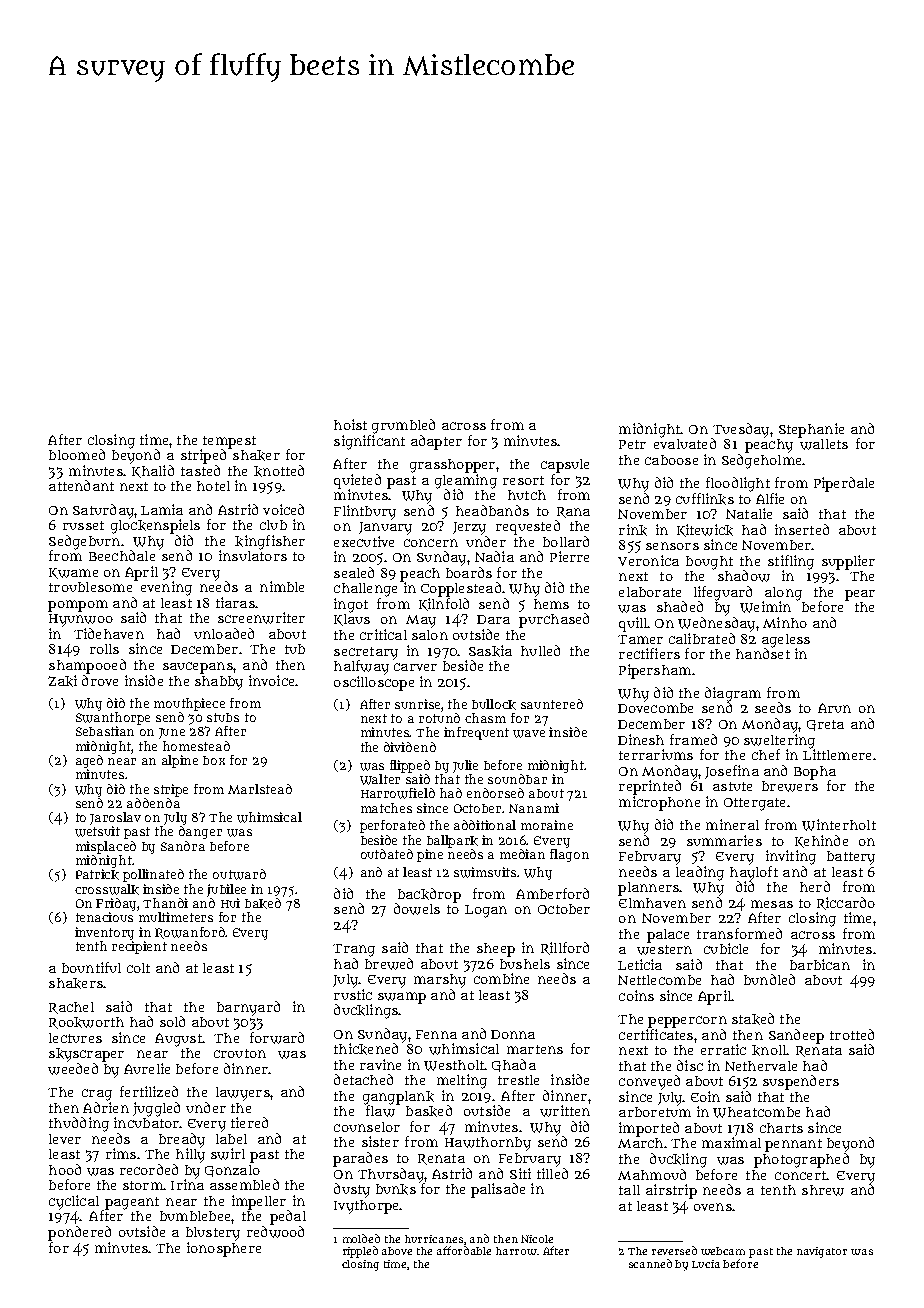 The image size is (924, 1308). Describe the element at coordinates (97, 831) in the page. I see `wetsuit` at that location.
